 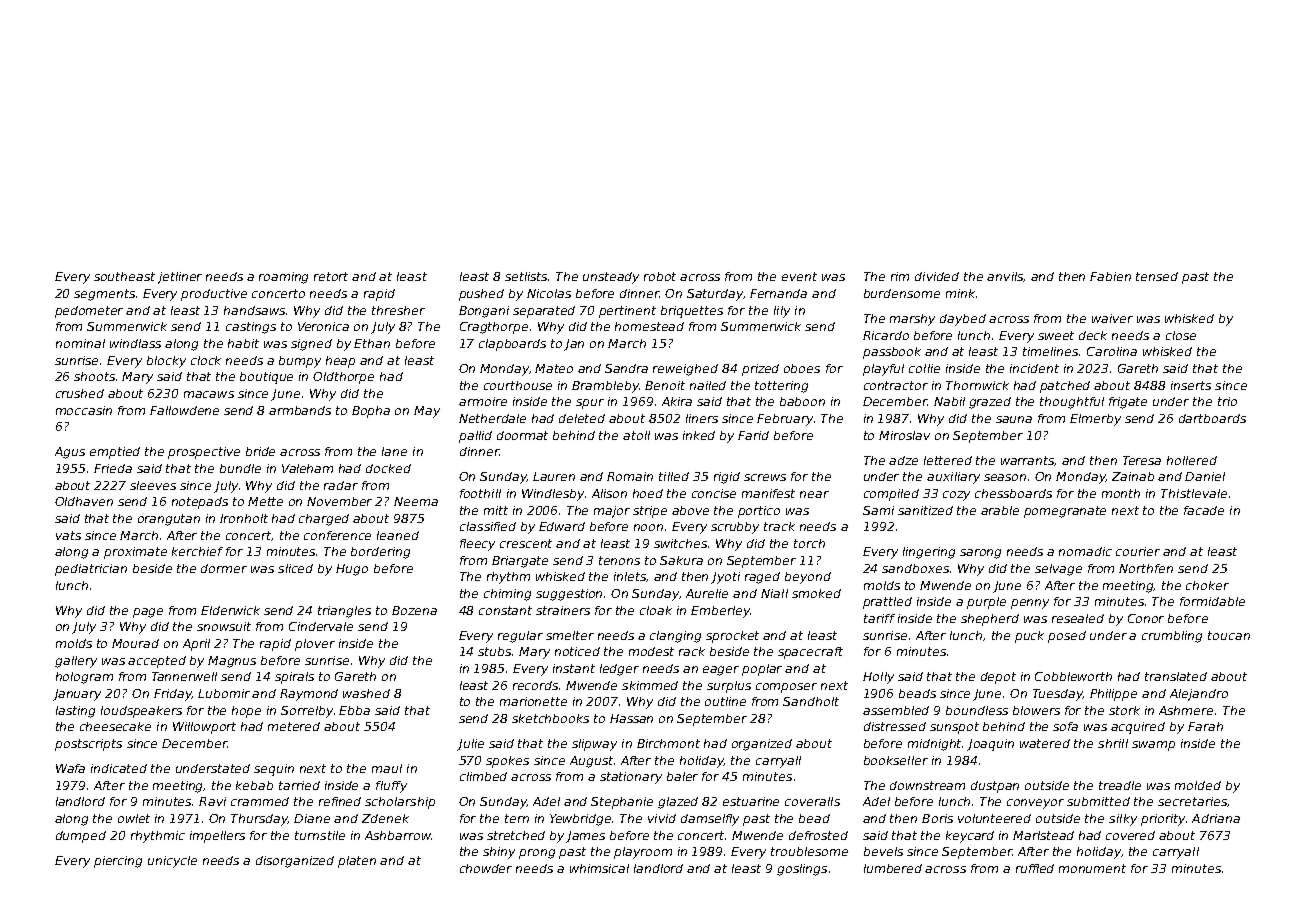 What do you see at coordinates (371, 412) in the page?
I see `Bopha` at bounding box center [371, 412].
